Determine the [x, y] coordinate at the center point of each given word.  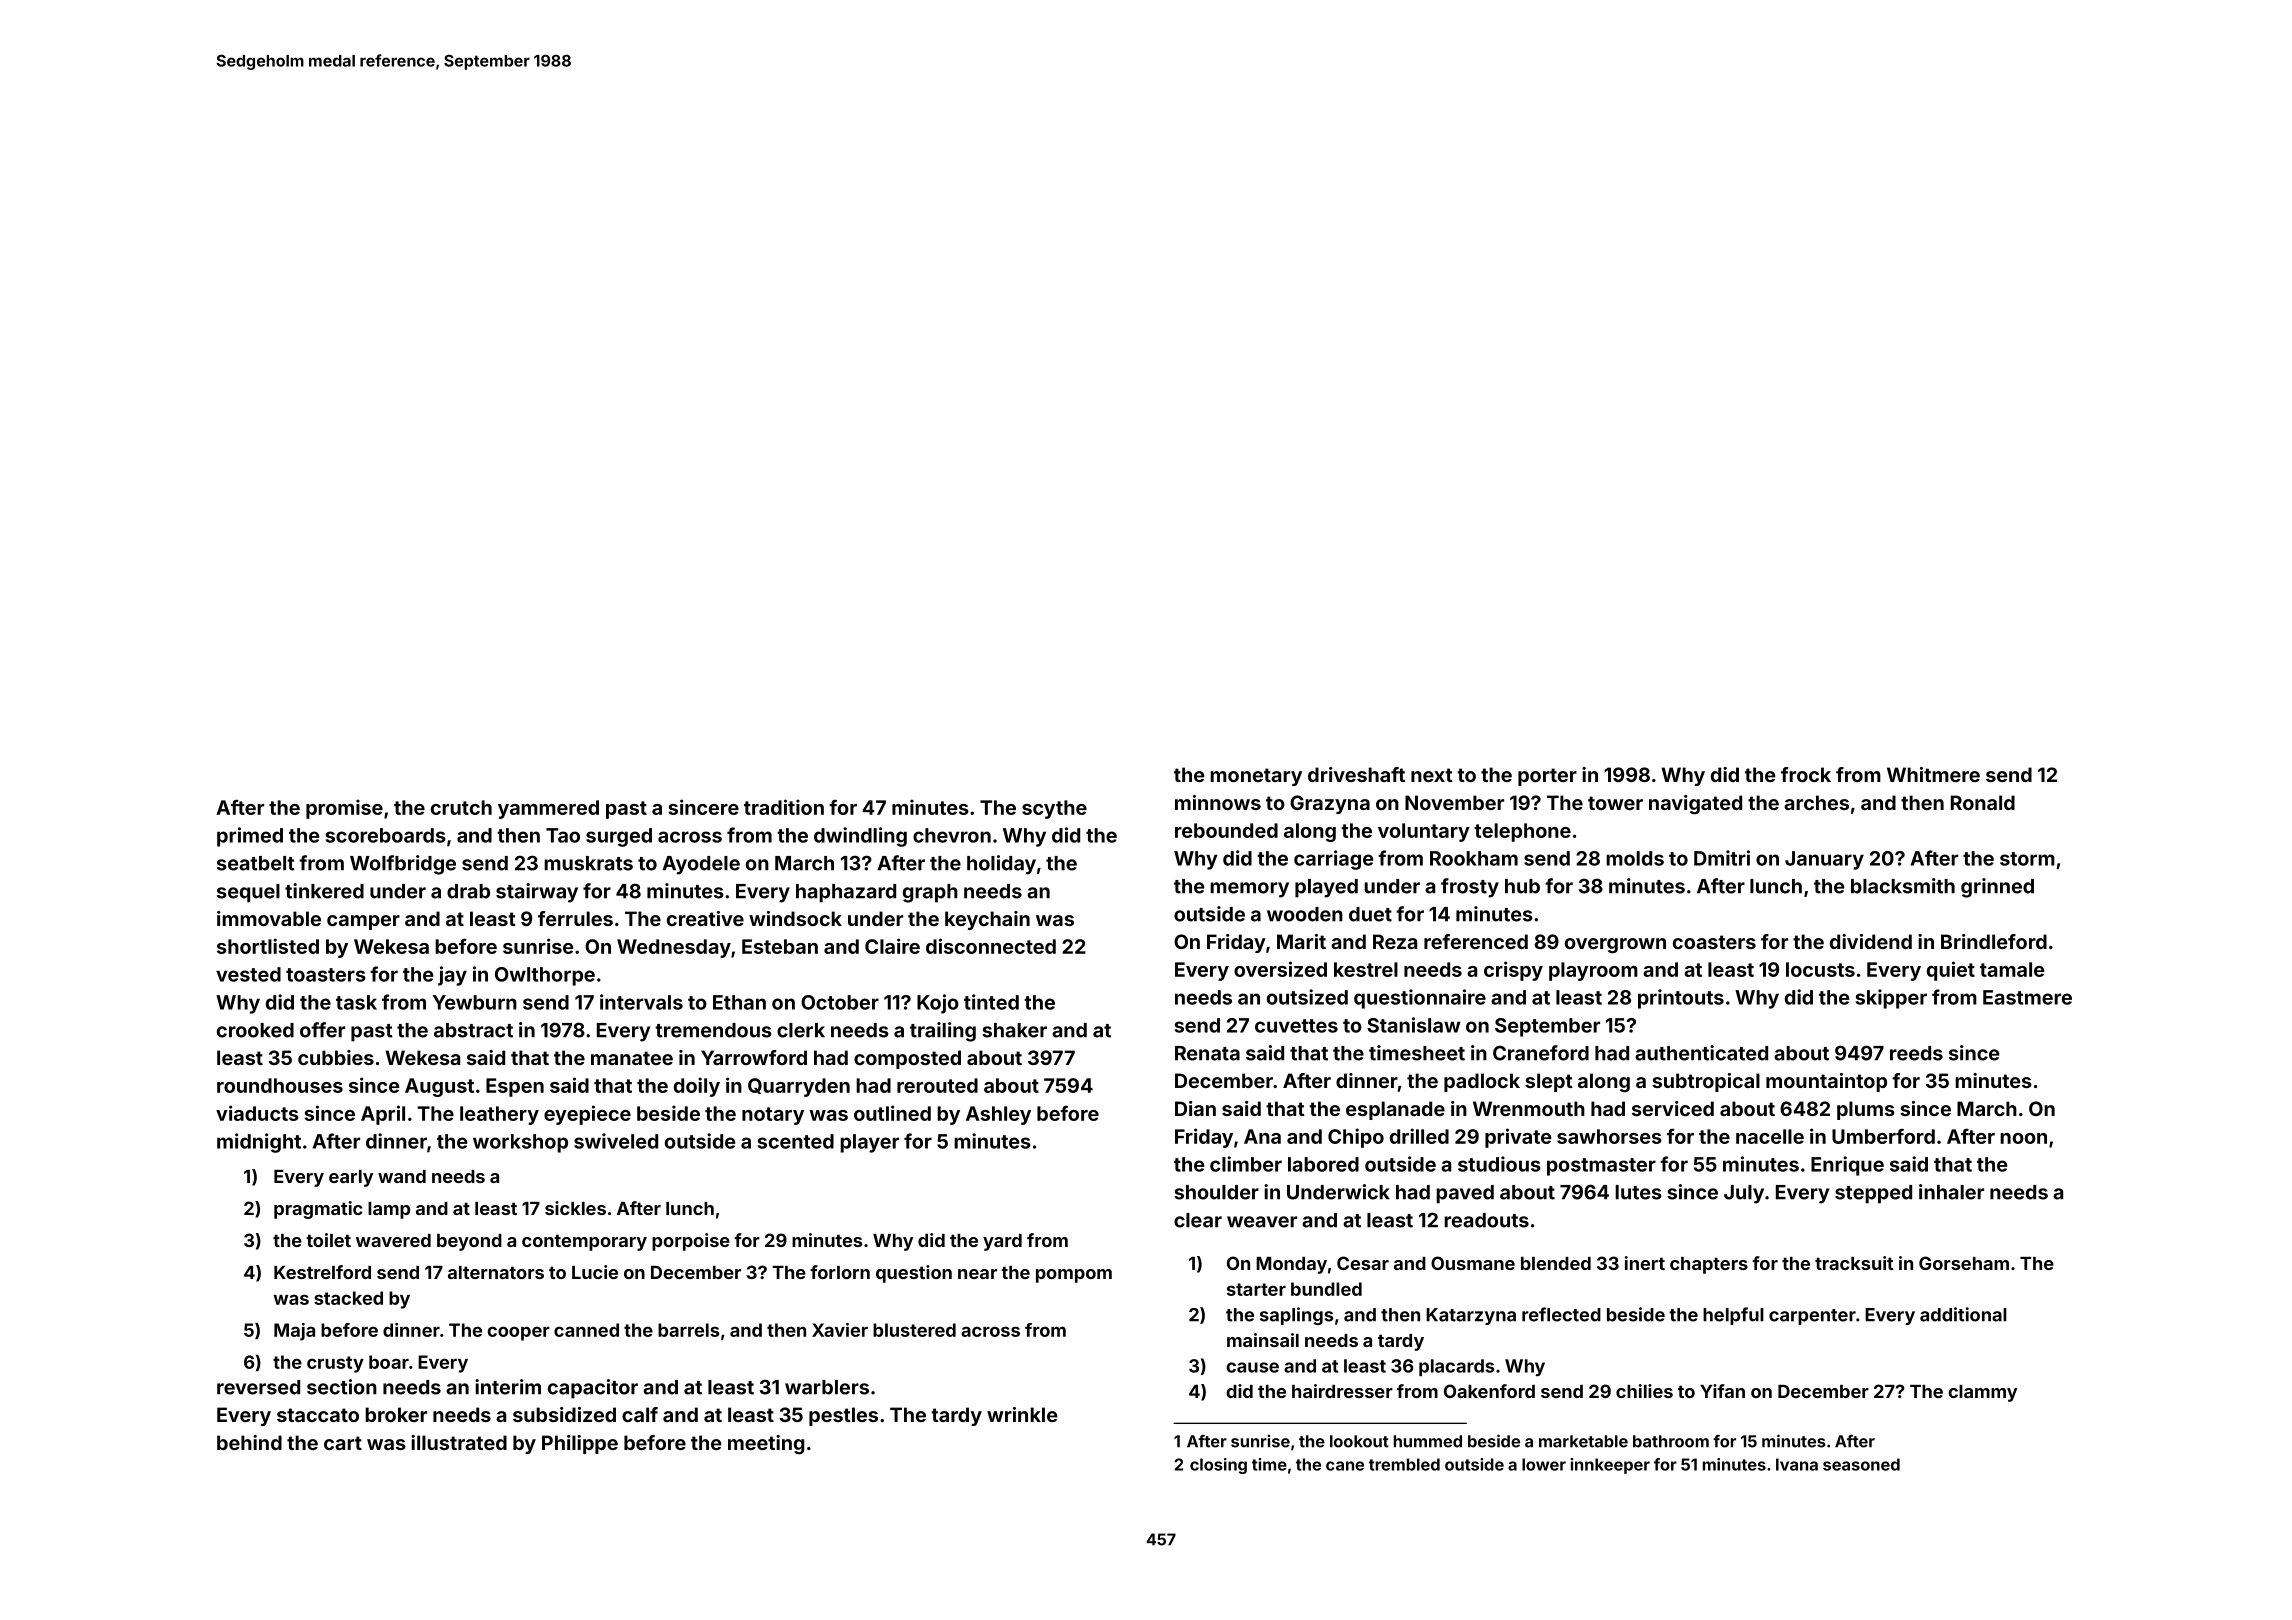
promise [344, 809]
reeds [1916, 1053]
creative [705, 918]
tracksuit [1854, 1263]
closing [1218, 1466]
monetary [1256, 777]
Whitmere [1933, 774]
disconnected [991, 946]
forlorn [840, 1272]
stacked [348, 1298]
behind [249, 1442]
